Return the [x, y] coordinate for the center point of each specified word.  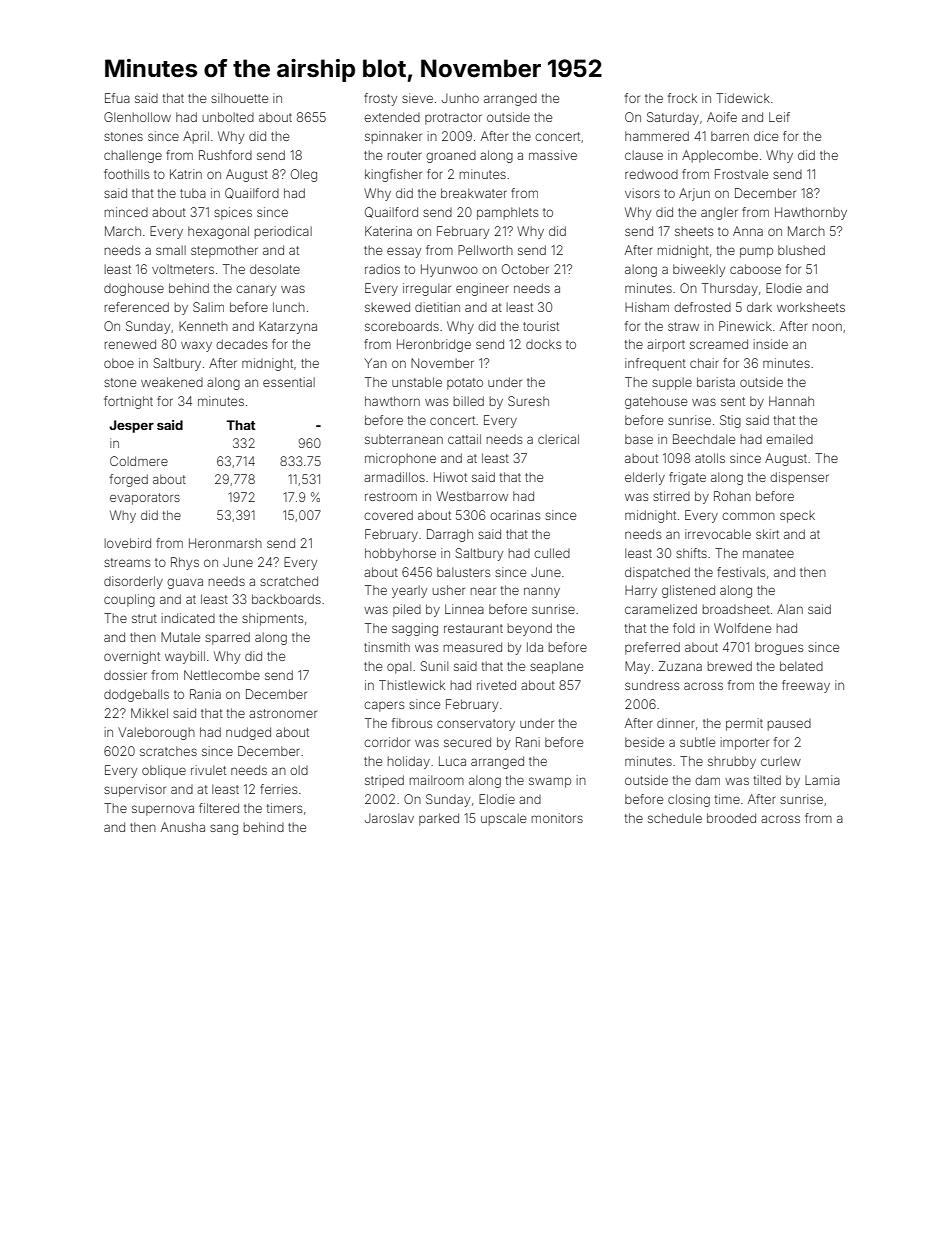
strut [144, 618]
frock [682, 98]
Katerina [388, 231]
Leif [779, 117]
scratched [289, 581]
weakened [172, 382]
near [483, 591]
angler [719, 213]
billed [469, 401]
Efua [117, 98]
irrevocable [718, 534]
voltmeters [183, 269]
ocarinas [515, 515]
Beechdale [704, 439]
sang [224, 829]
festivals [741, 572]
